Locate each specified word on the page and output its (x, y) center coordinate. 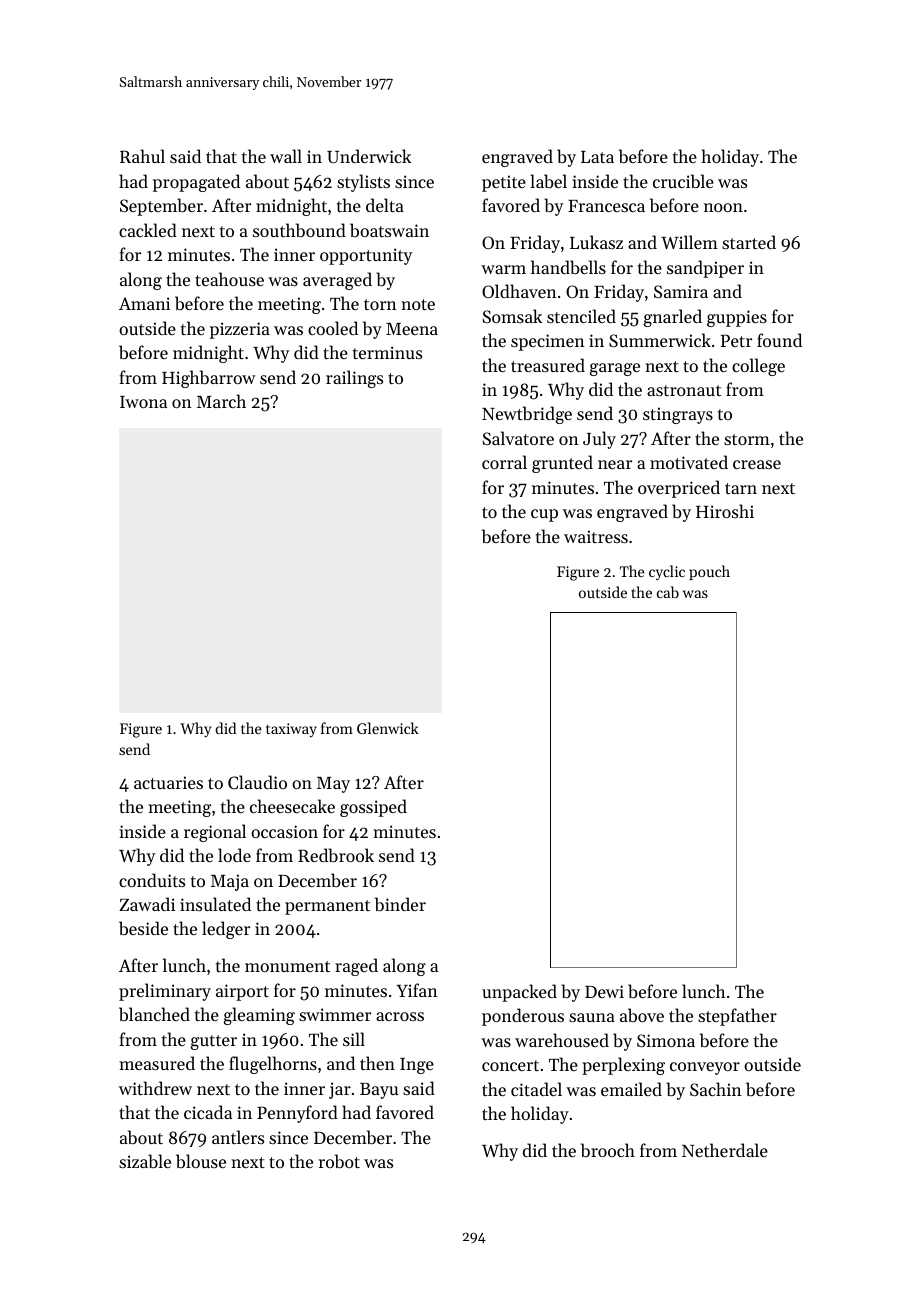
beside (143, 928)
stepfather (737, 1017)
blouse (201, 1161)
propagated (196, 183)
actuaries (168, 782)
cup (544, 515)
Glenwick (388, 728)
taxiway (291, 730)
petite (504, 183)
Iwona (143, 402)
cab (668, 592)
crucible (683, 181)
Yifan (417, 990)
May (333, 785)
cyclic (667, 573)
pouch (709, 572)
